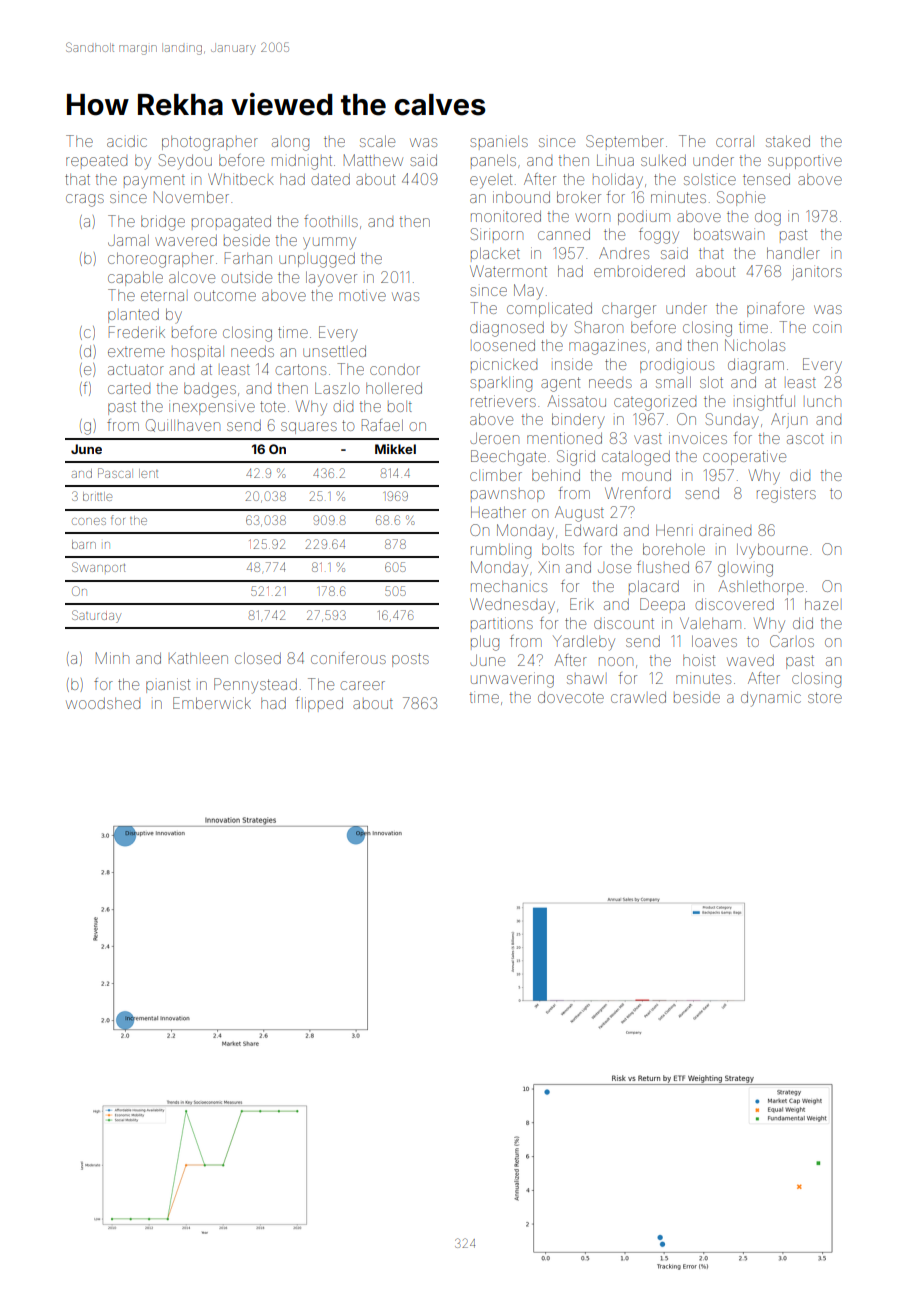 Image resolution: width=908 pixels, height=1316 pixels. I want to click on pawnshop, so click(508, 496).
